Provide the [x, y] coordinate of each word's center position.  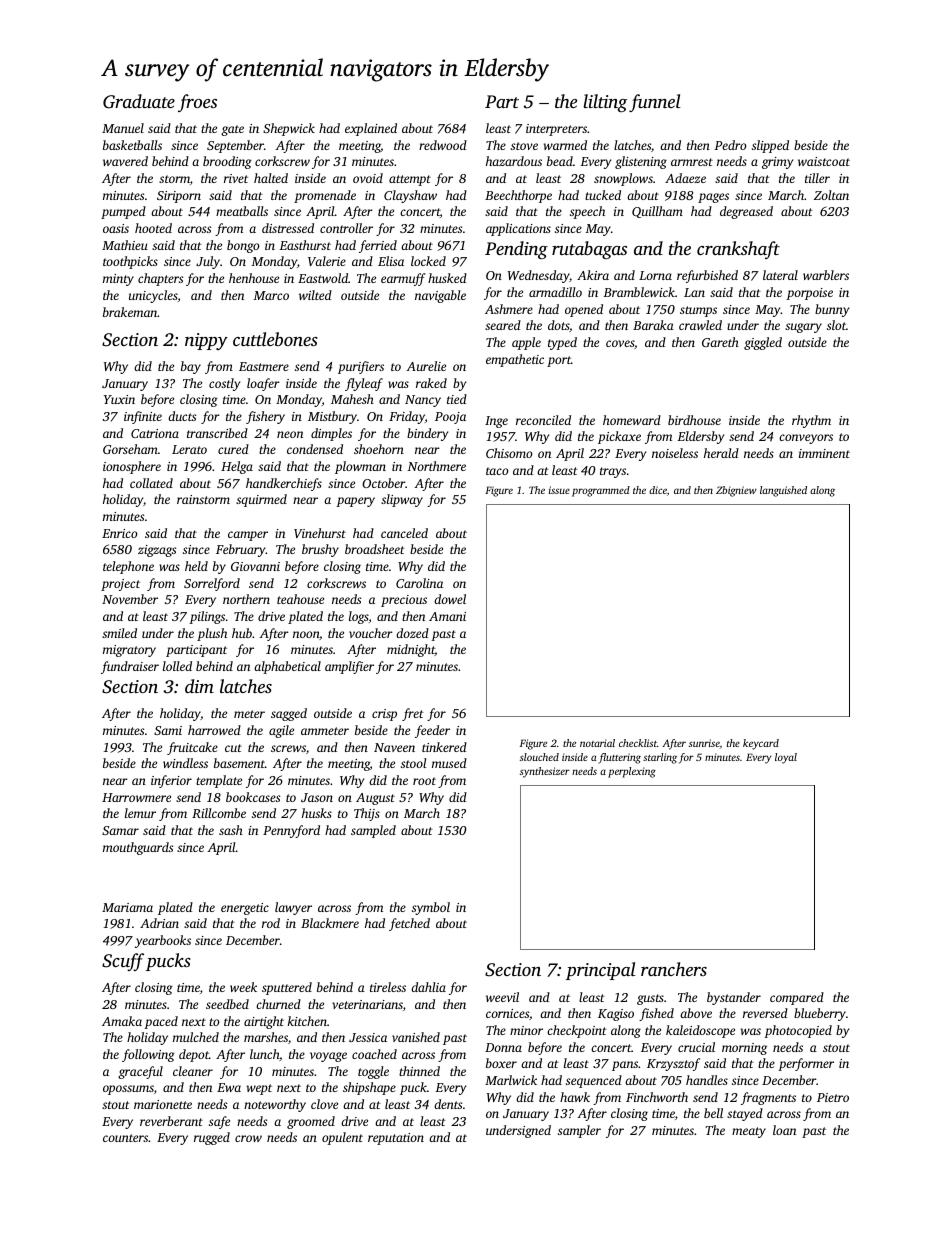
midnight [411, 650]
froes [197, 103]
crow [248, 1138]
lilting [605, 103]
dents [448, 1104]
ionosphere [132, 467]
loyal [786, 758]
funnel [654, 103]
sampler [579, 1131]
